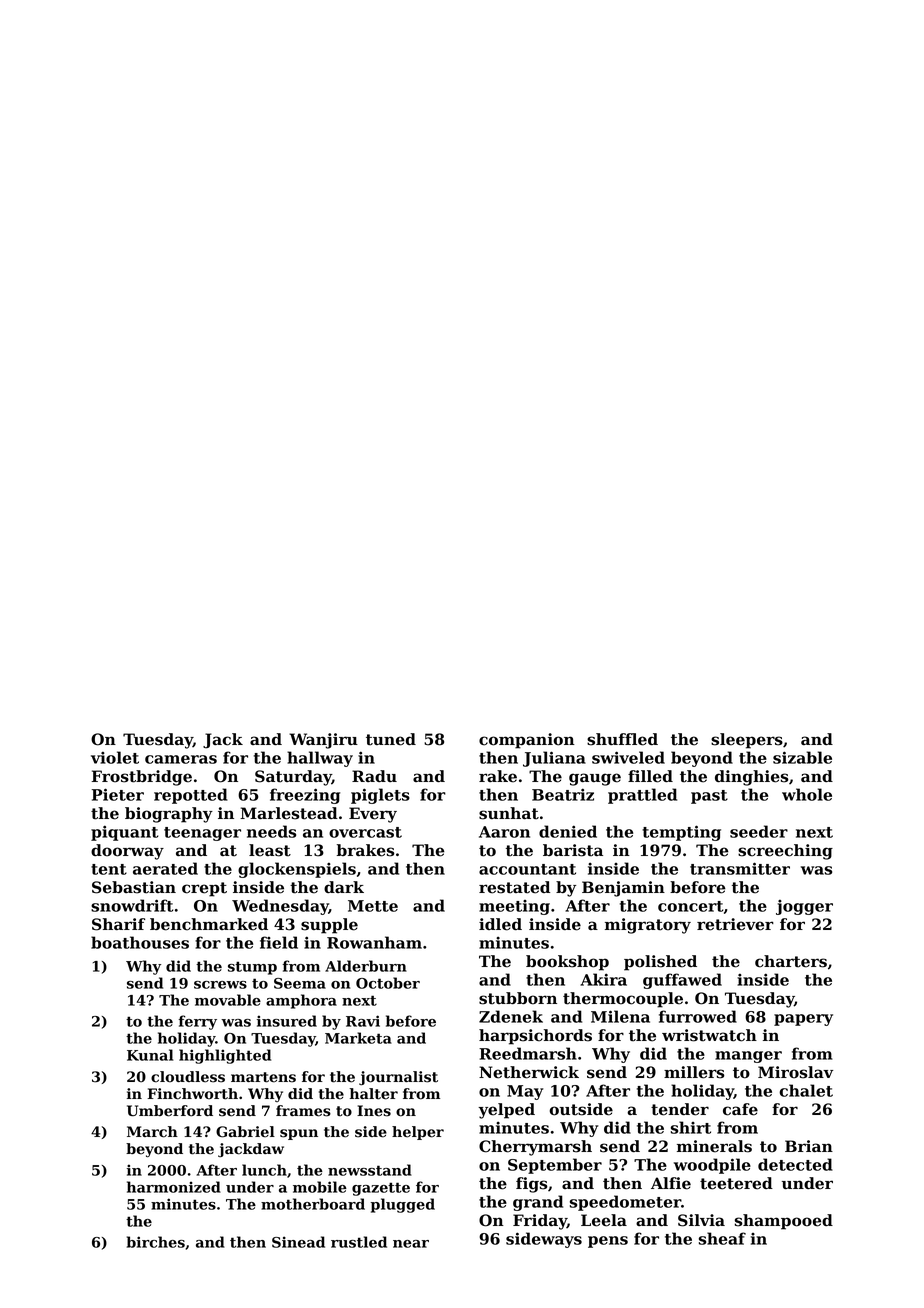 The width and height of the screenshot is (924, 1308). What do you see at coordinates (174, 1187) in the screenshot?
I see `harmonized` at bounding box center [174, 1187].
